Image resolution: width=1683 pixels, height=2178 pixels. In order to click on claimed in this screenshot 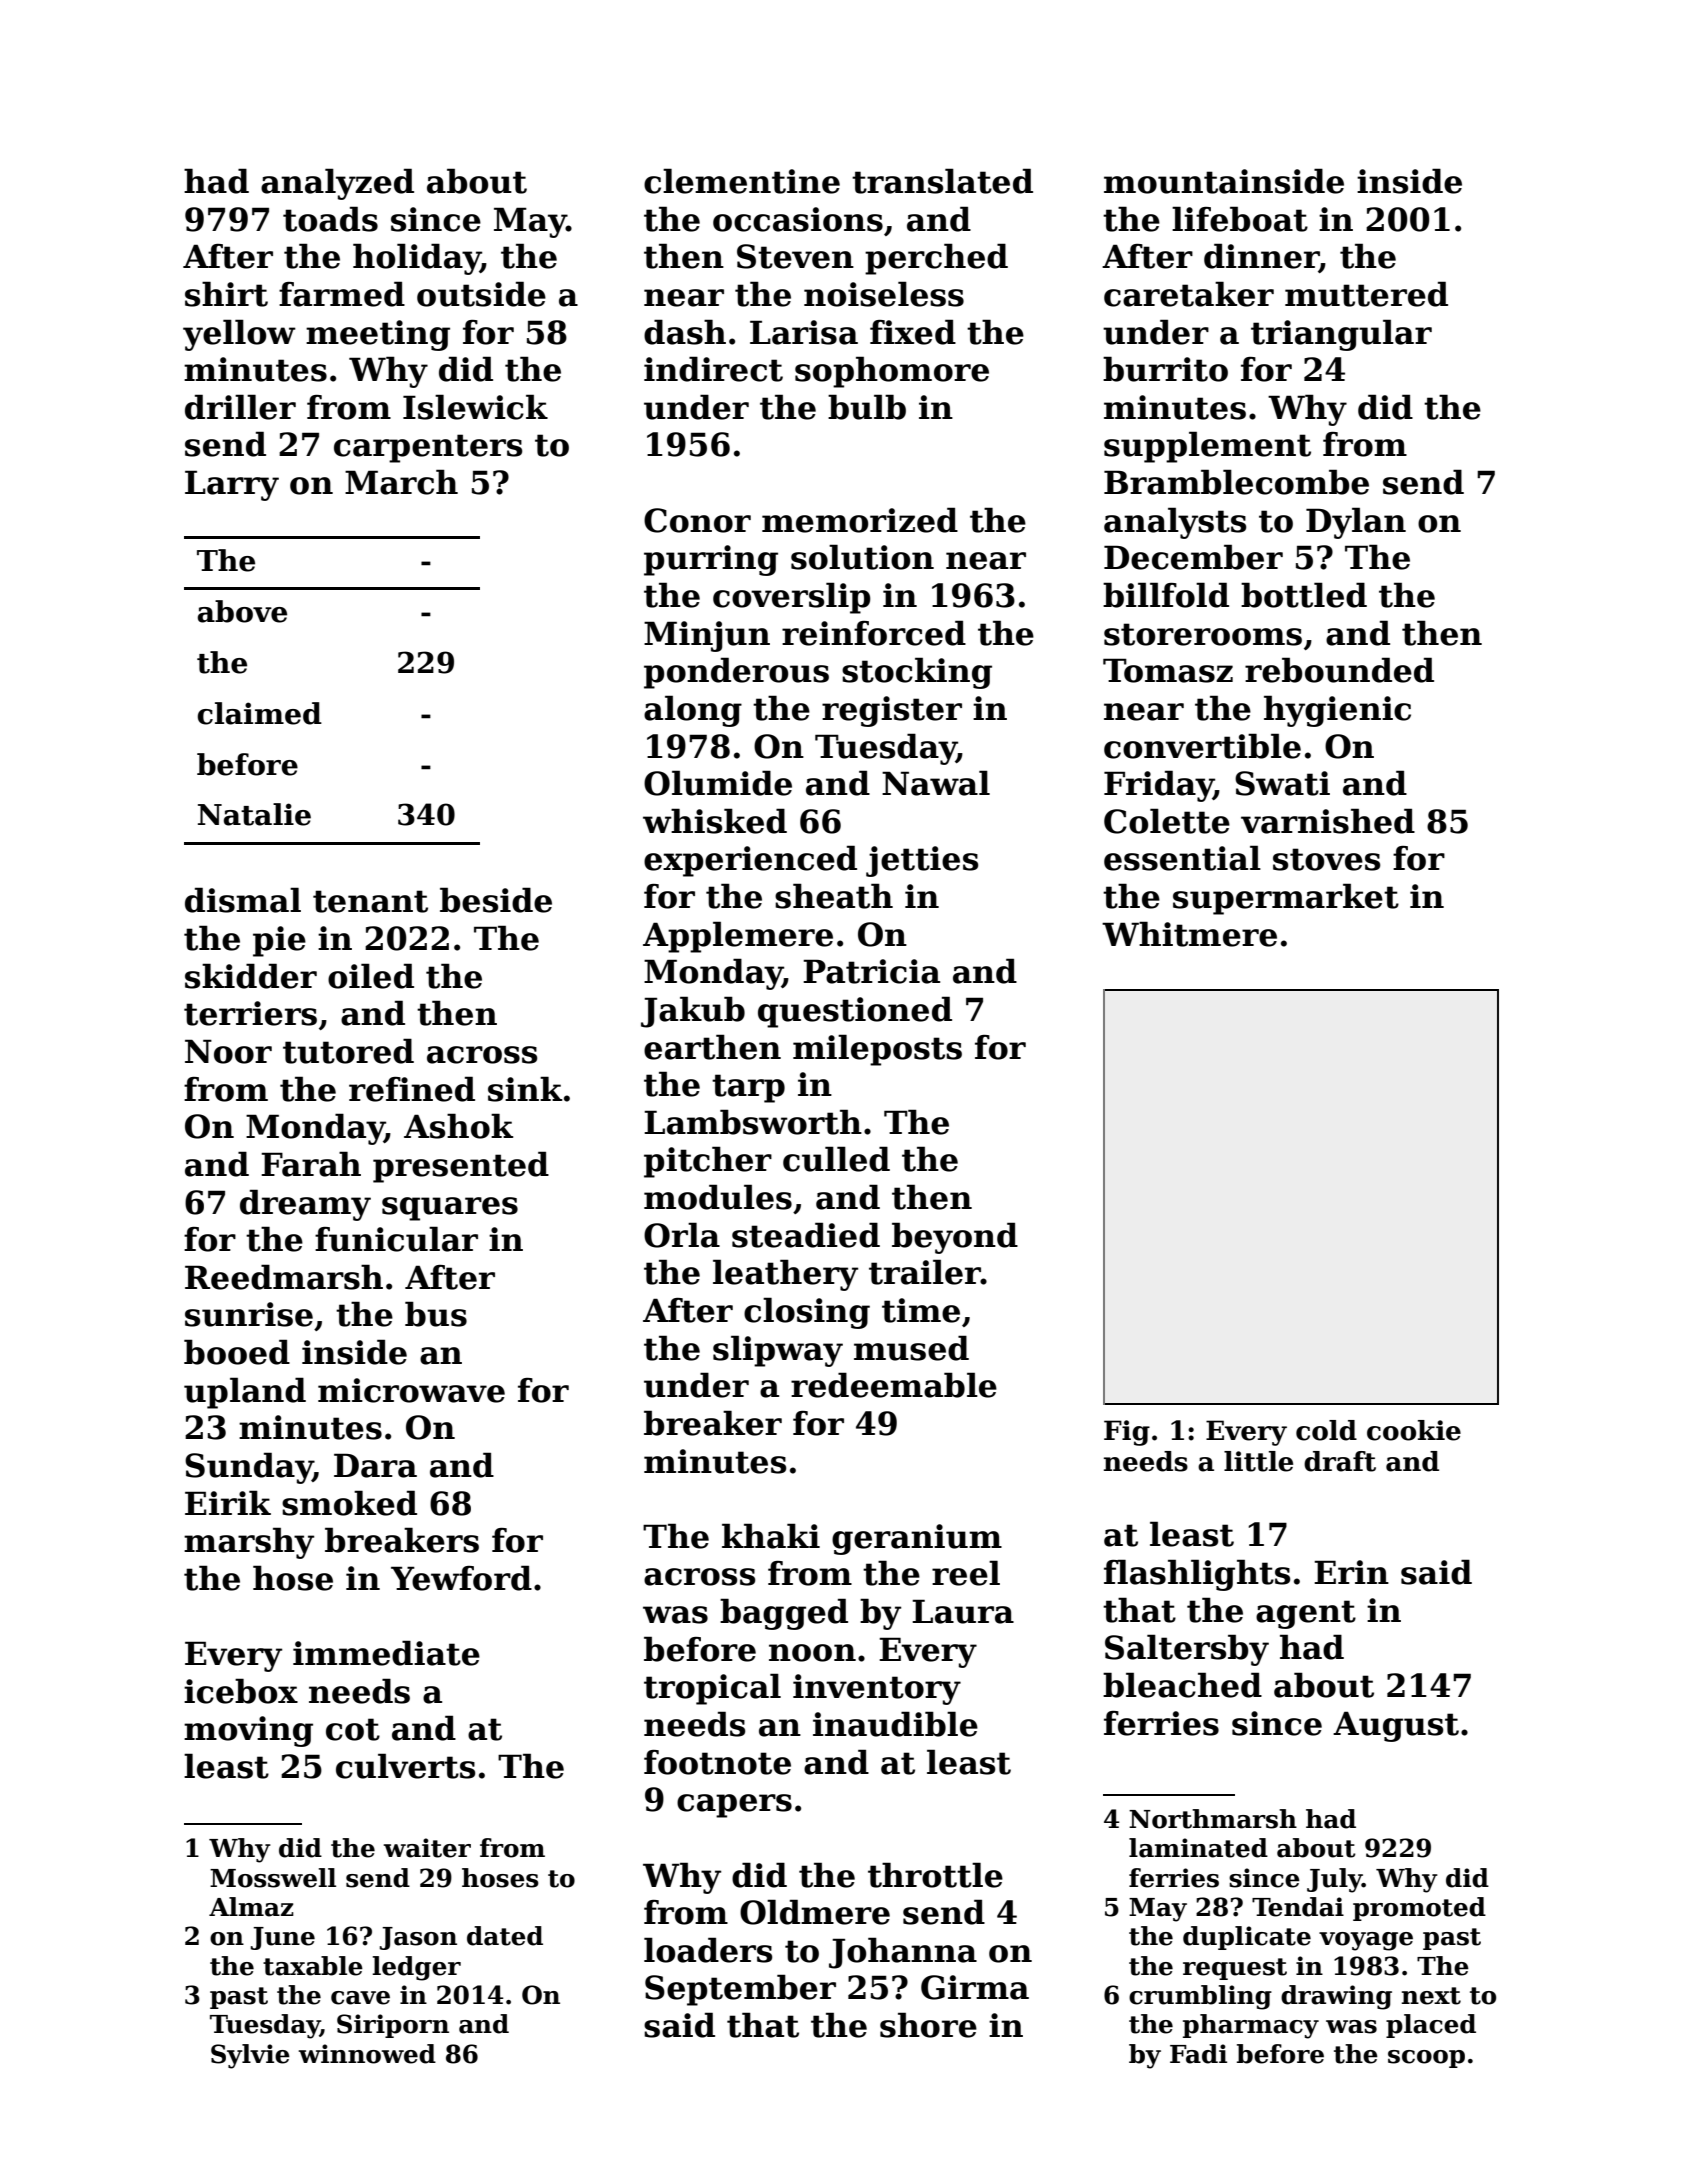, I will do `click(259, 713)`.
